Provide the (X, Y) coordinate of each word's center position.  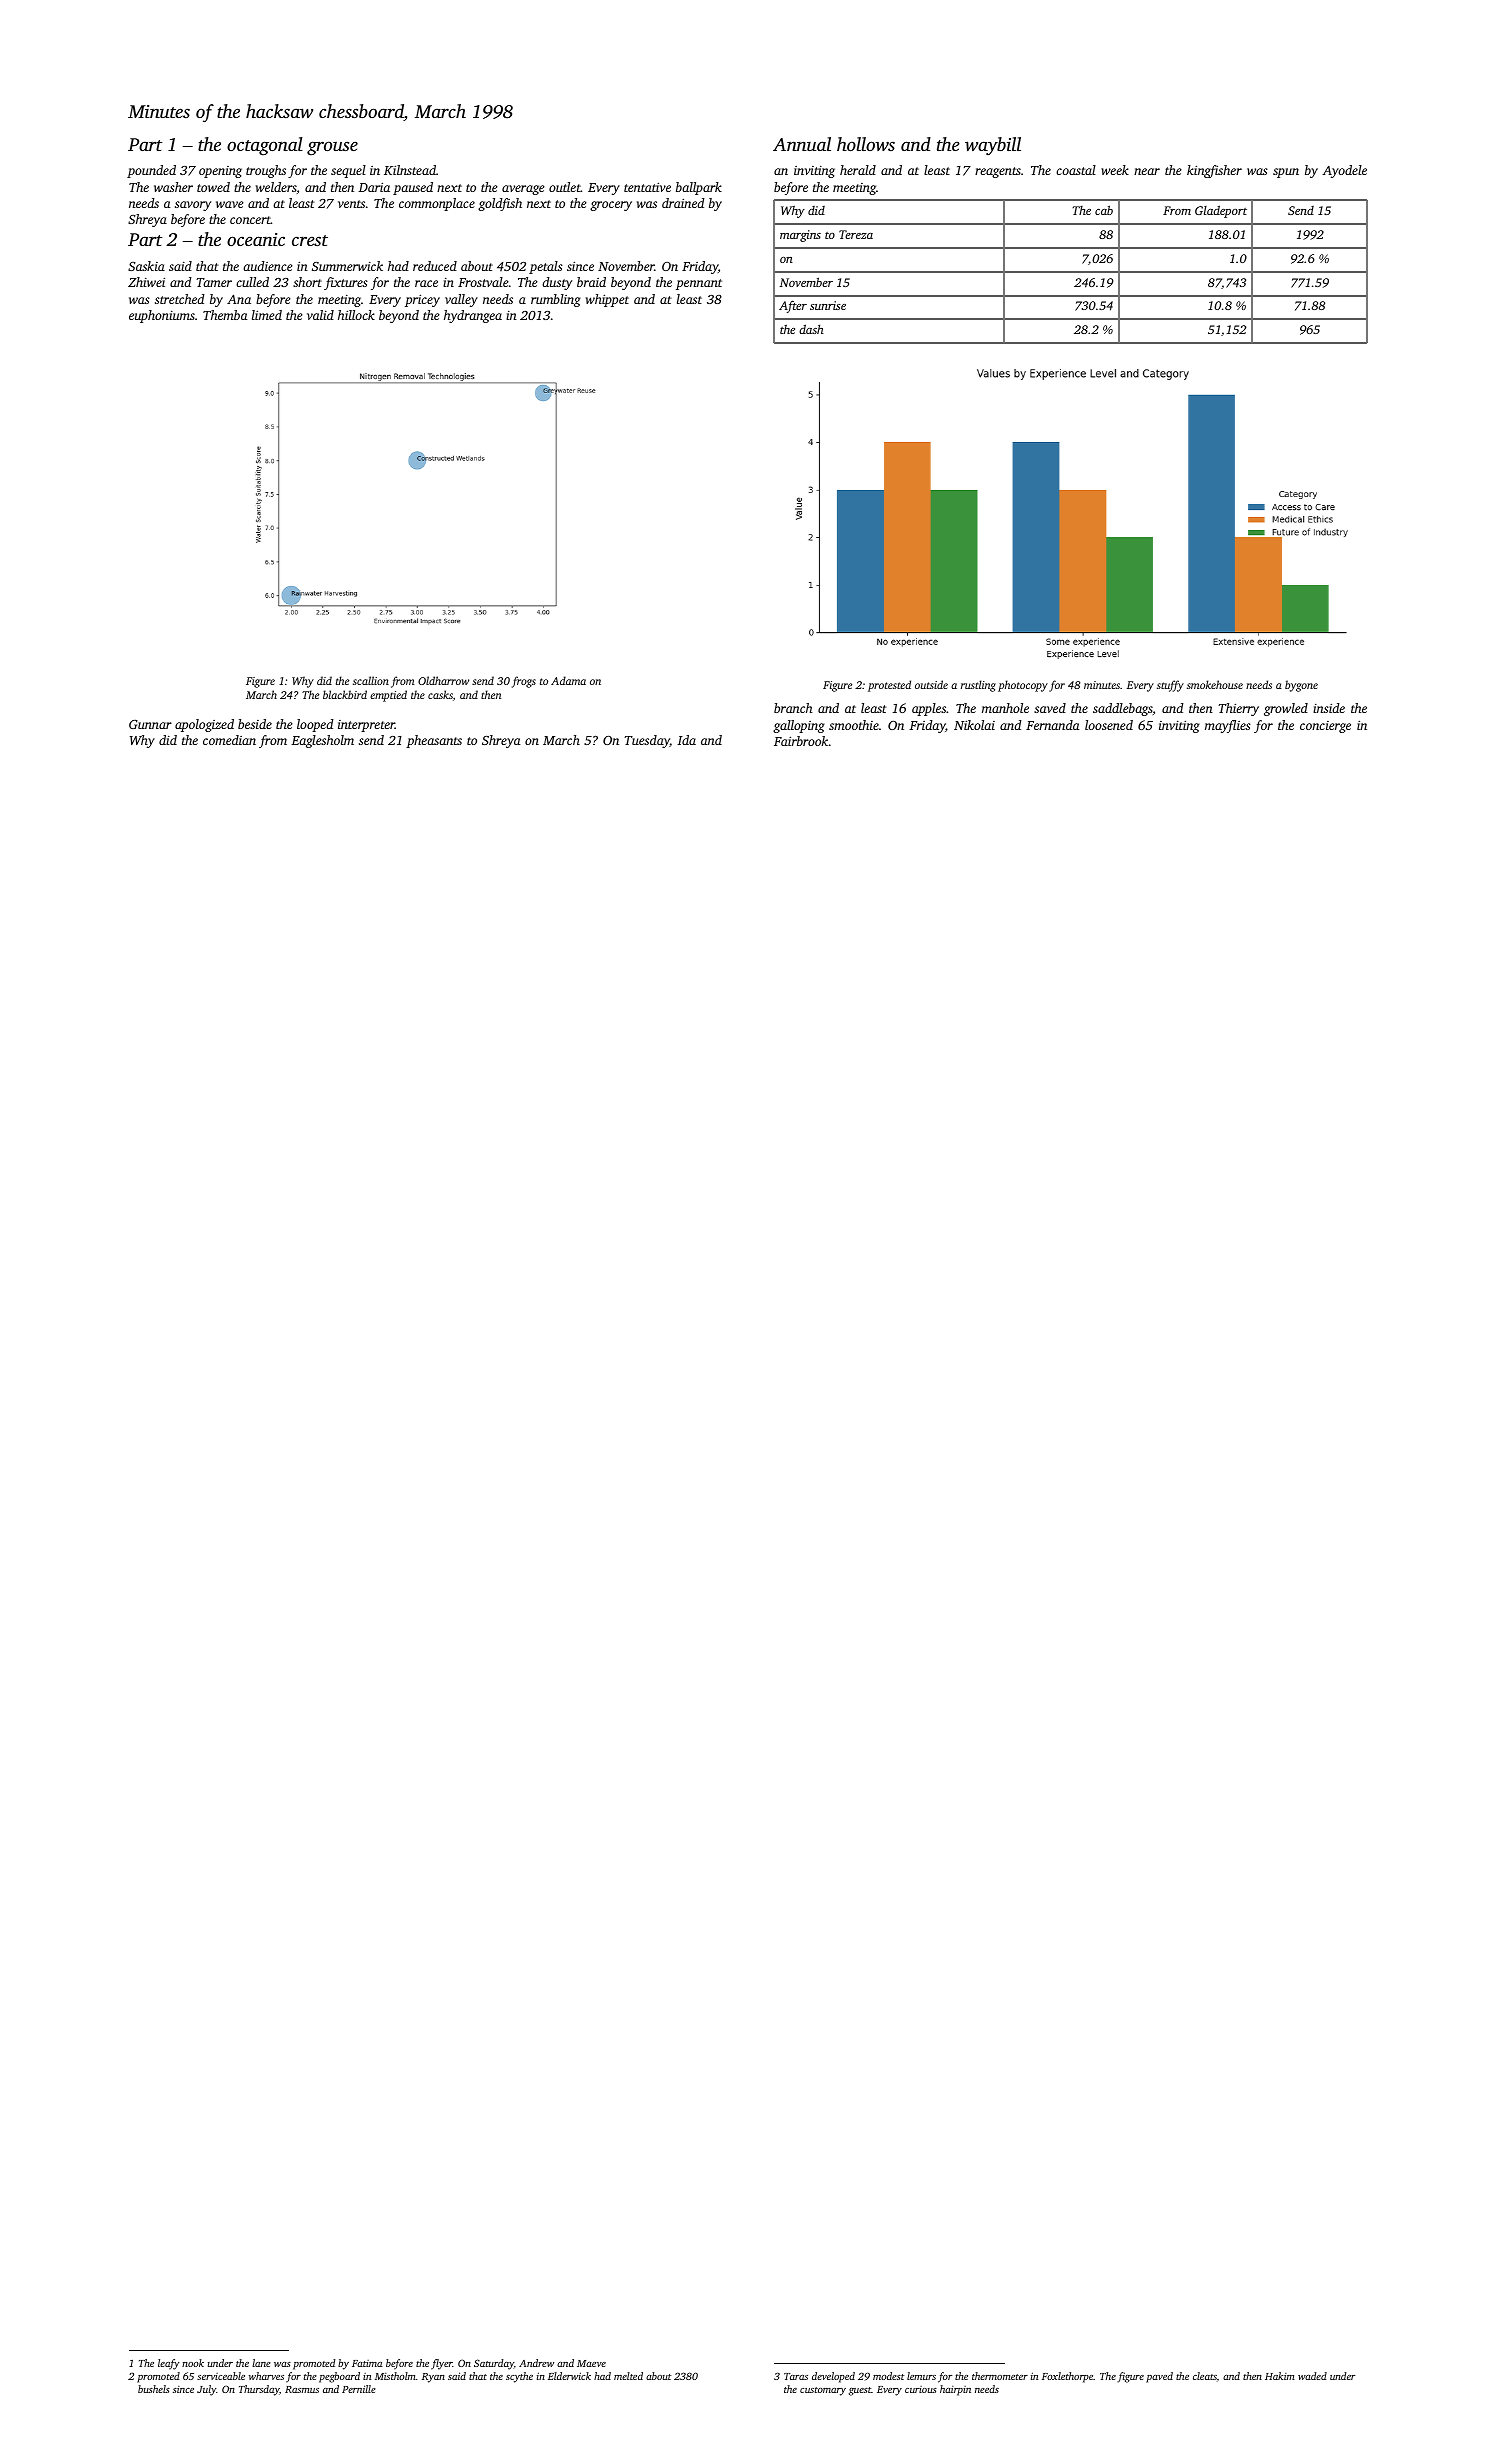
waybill (993, 146)
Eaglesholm (322, 741)
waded (1312, 2376)
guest (860, 2391)
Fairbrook (801, 741)
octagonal (265, 146)
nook (193, 2363)
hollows (866, 144)
